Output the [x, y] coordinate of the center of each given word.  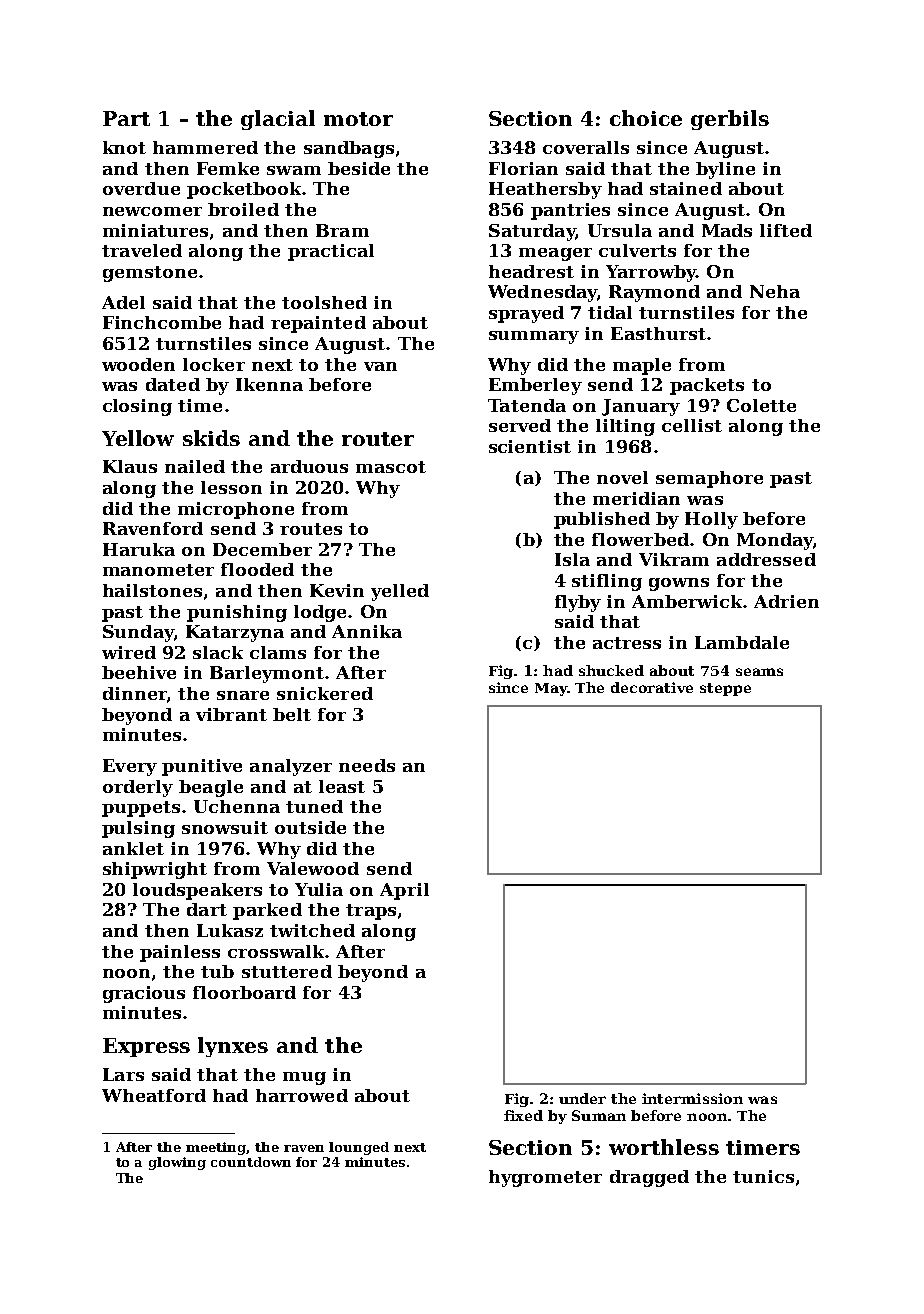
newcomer [152, 211]
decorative [652, 687]
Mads [727, 230]
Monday [775, 541]
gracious [144, 994]
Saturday [532, 232]
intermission [692, 1098]
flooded [257, 569]
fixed [523, 1115]
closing [137, 407]
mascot [391, 467]
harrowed [302, 1095]
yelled [400, 592]
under [582, 1098]
